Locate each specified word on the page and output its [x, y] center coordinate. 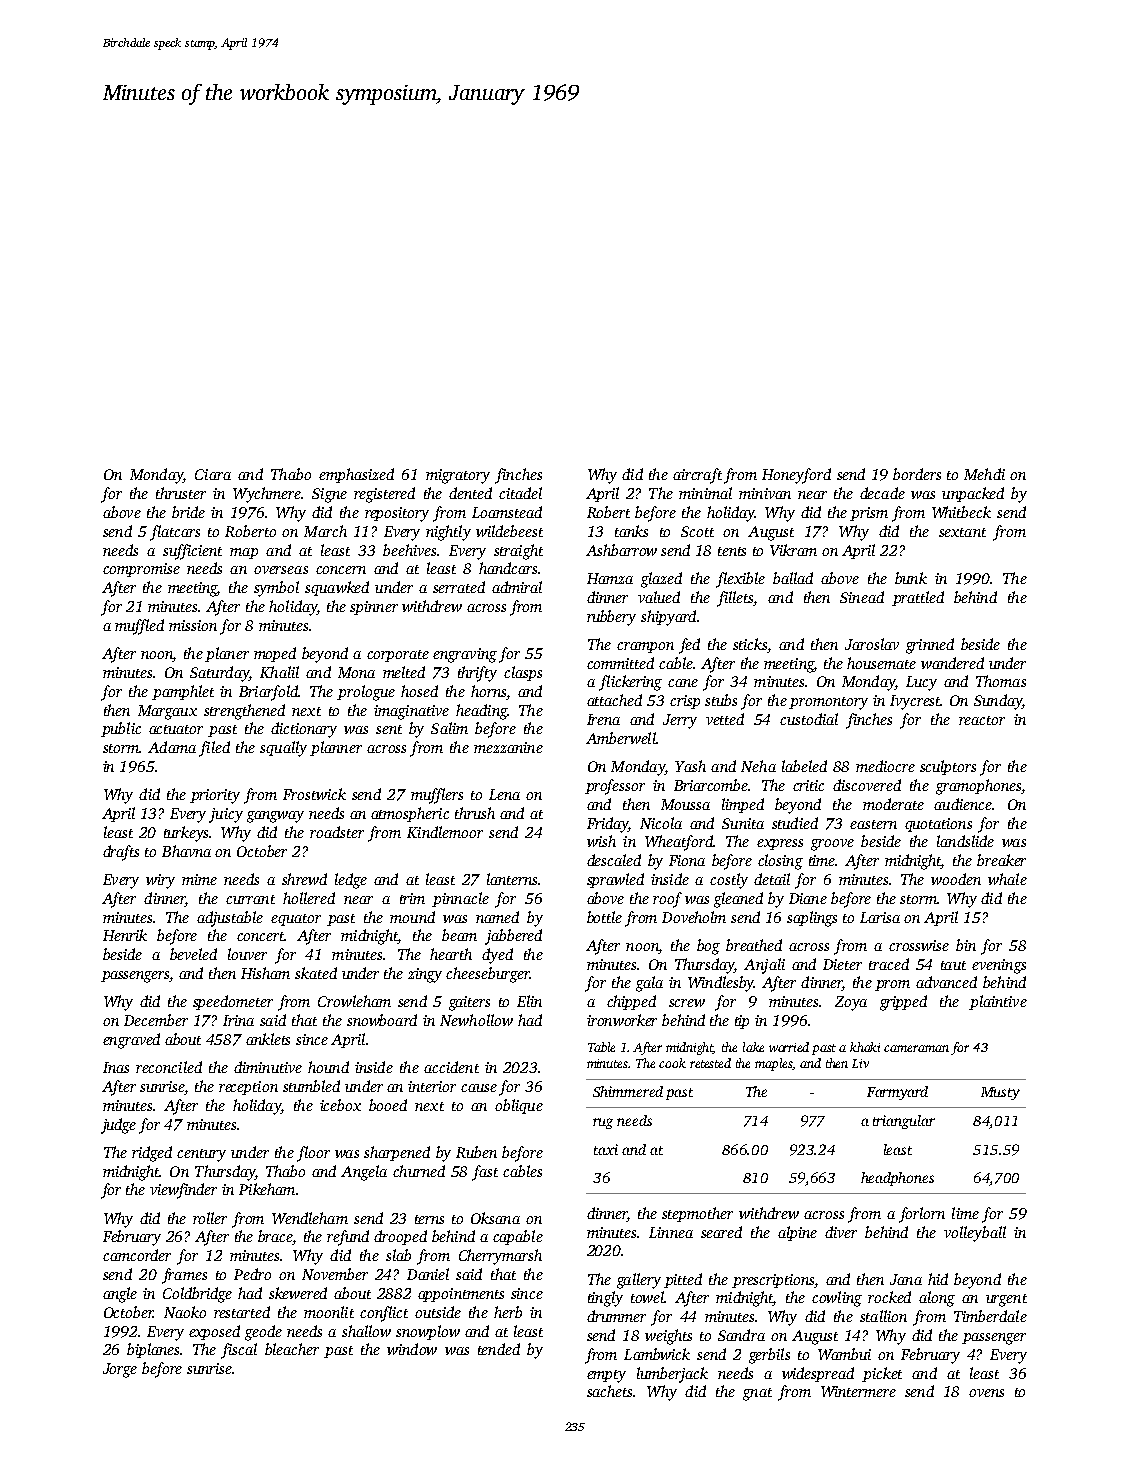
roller [210, 1218]
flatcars [175, 533]
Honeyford [796, 476]
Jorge [120, 1370]
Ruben [476, 1152]
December [156, 1020]
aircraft [697, 476]
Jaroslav [872, 644]
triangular [904, 1122]
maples [774, 1064]
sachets [609, 1391]
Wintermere [858, 1391]
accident [451, 1067]
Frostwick [314, 794]
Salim [449, 728]
